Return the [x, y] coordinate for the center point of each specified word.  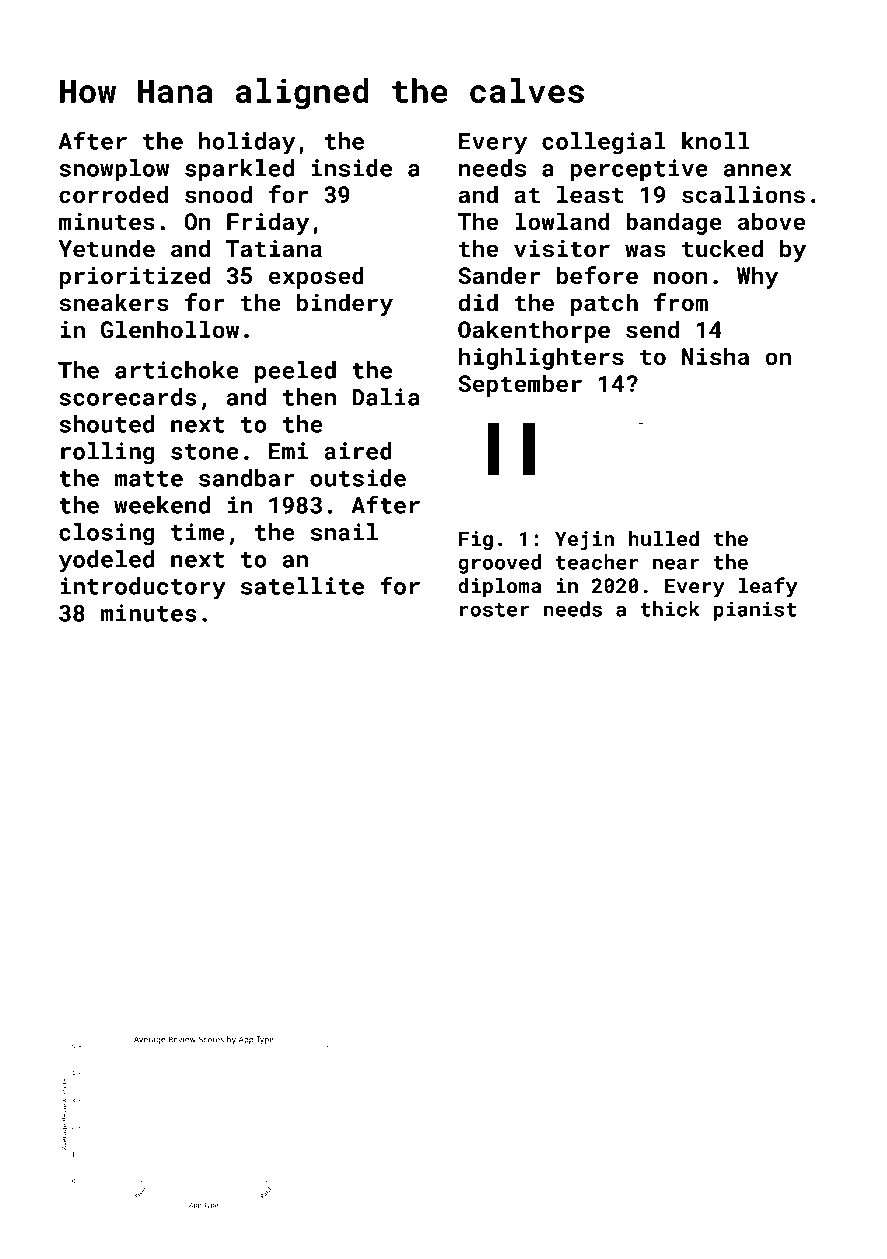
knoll [716, 141]
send [652, 329]
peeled [295, 372]
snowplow [114, 170]
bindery [345, 304]
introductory [143, 588]
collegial [604, 143]
